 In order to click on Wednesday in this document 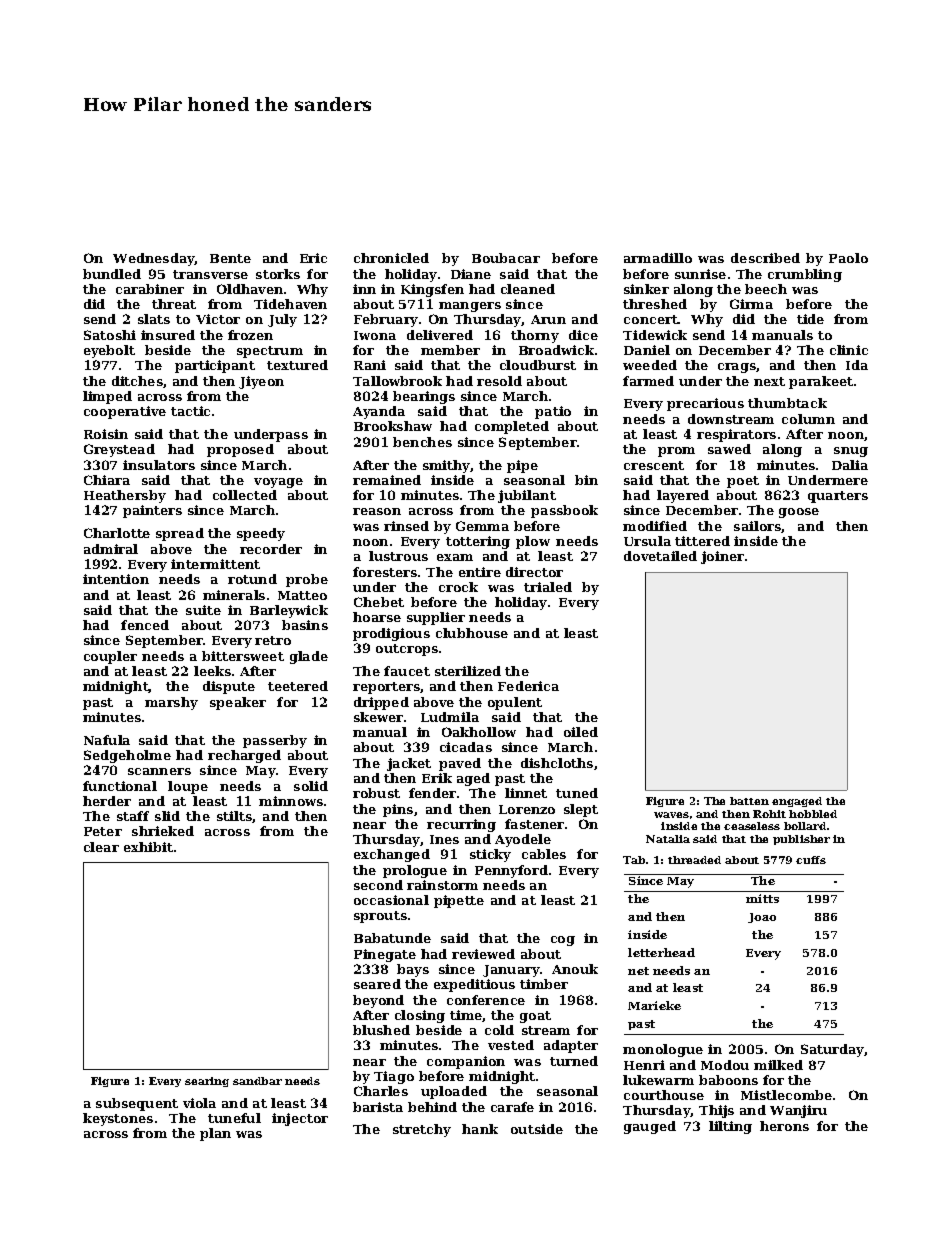, I will do `click(154, 259)`.
